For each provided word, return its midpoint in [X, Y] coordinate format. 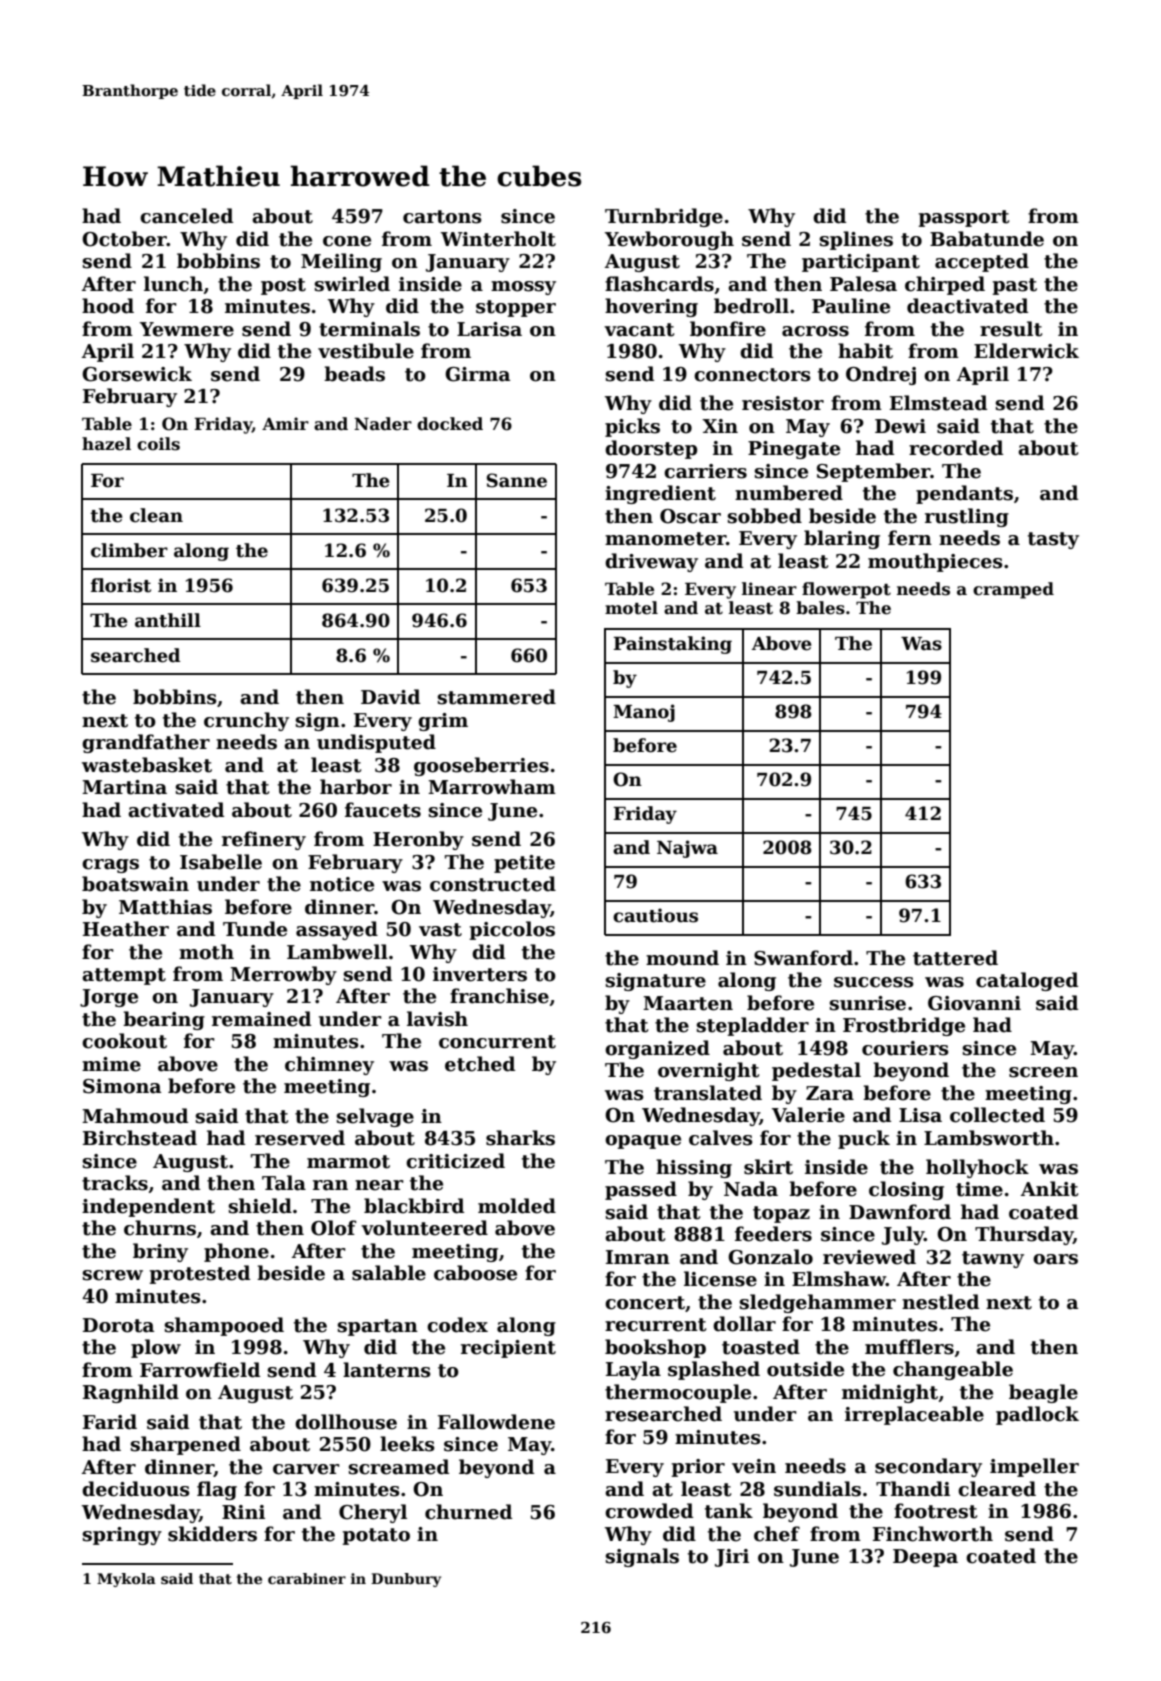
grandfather [146, 743]
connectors [752, 375]
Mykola [126, 1580]
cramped [1013, 590]
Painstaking [672, 645]
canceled [186, 216]
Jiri [732, 1558]
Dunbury [406, 1580]
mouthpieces [935, 562]
